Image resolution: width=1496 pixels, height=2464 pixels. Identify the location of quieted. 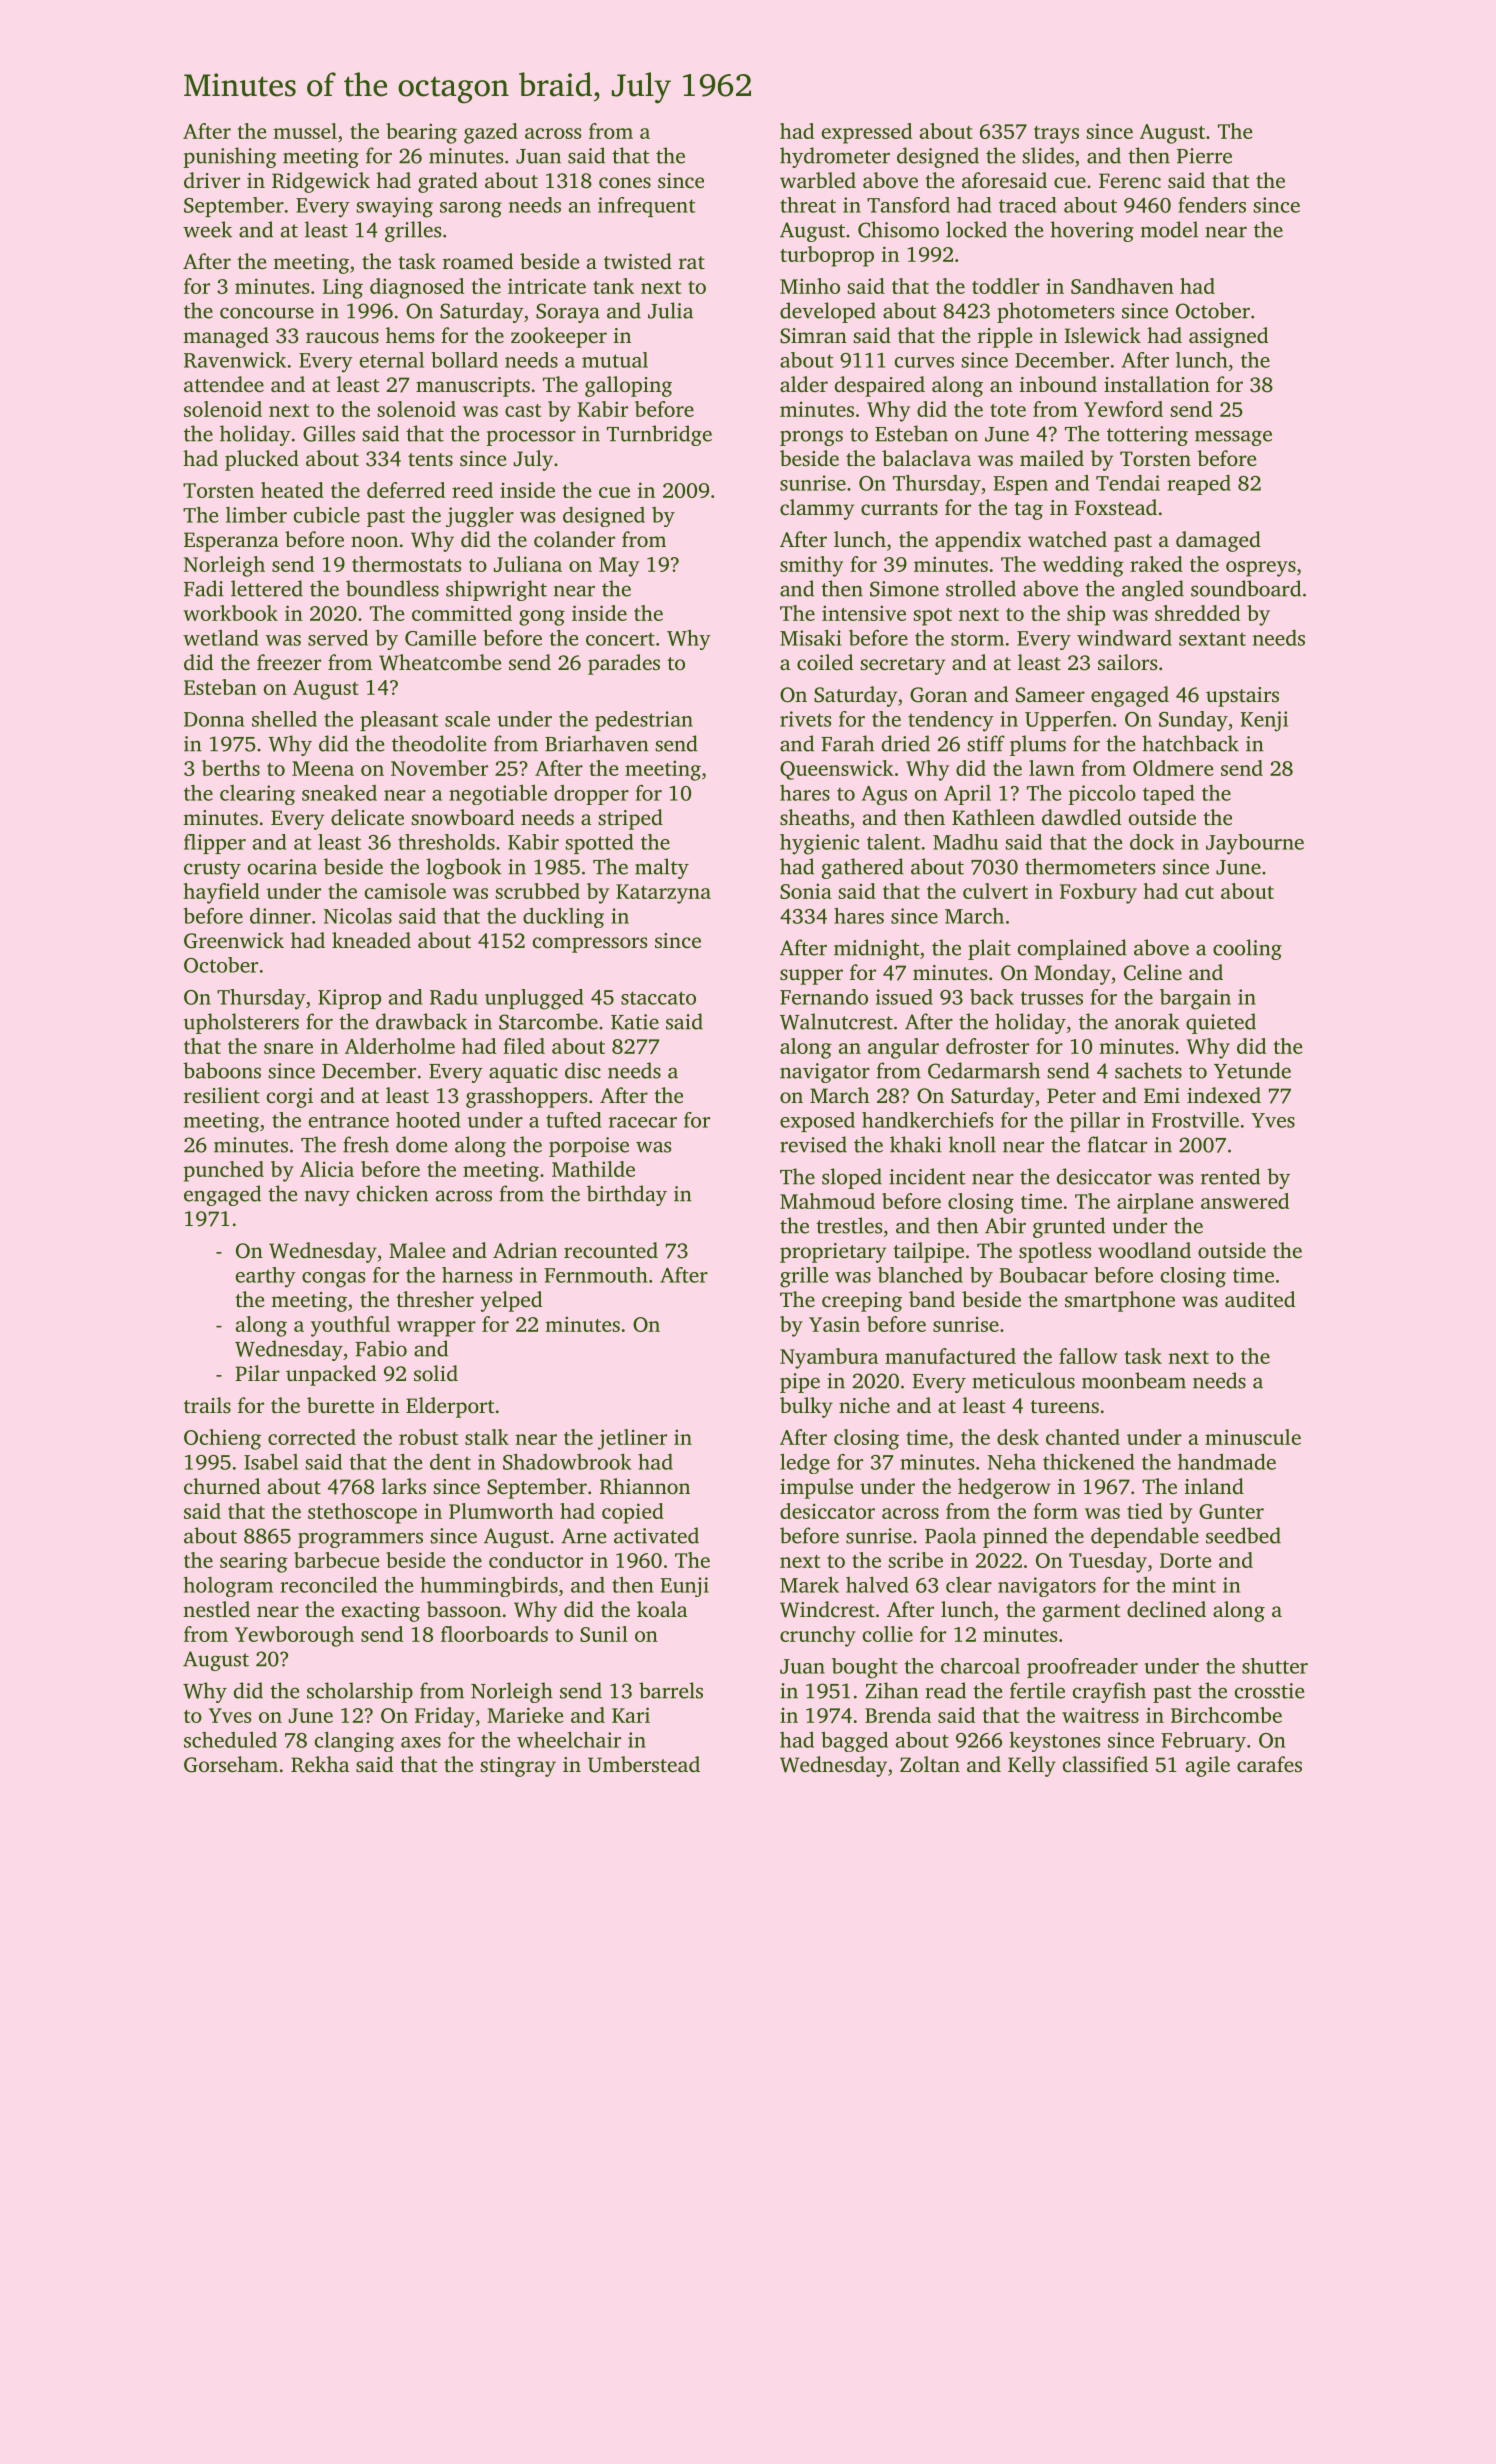
(1221, 1023).
